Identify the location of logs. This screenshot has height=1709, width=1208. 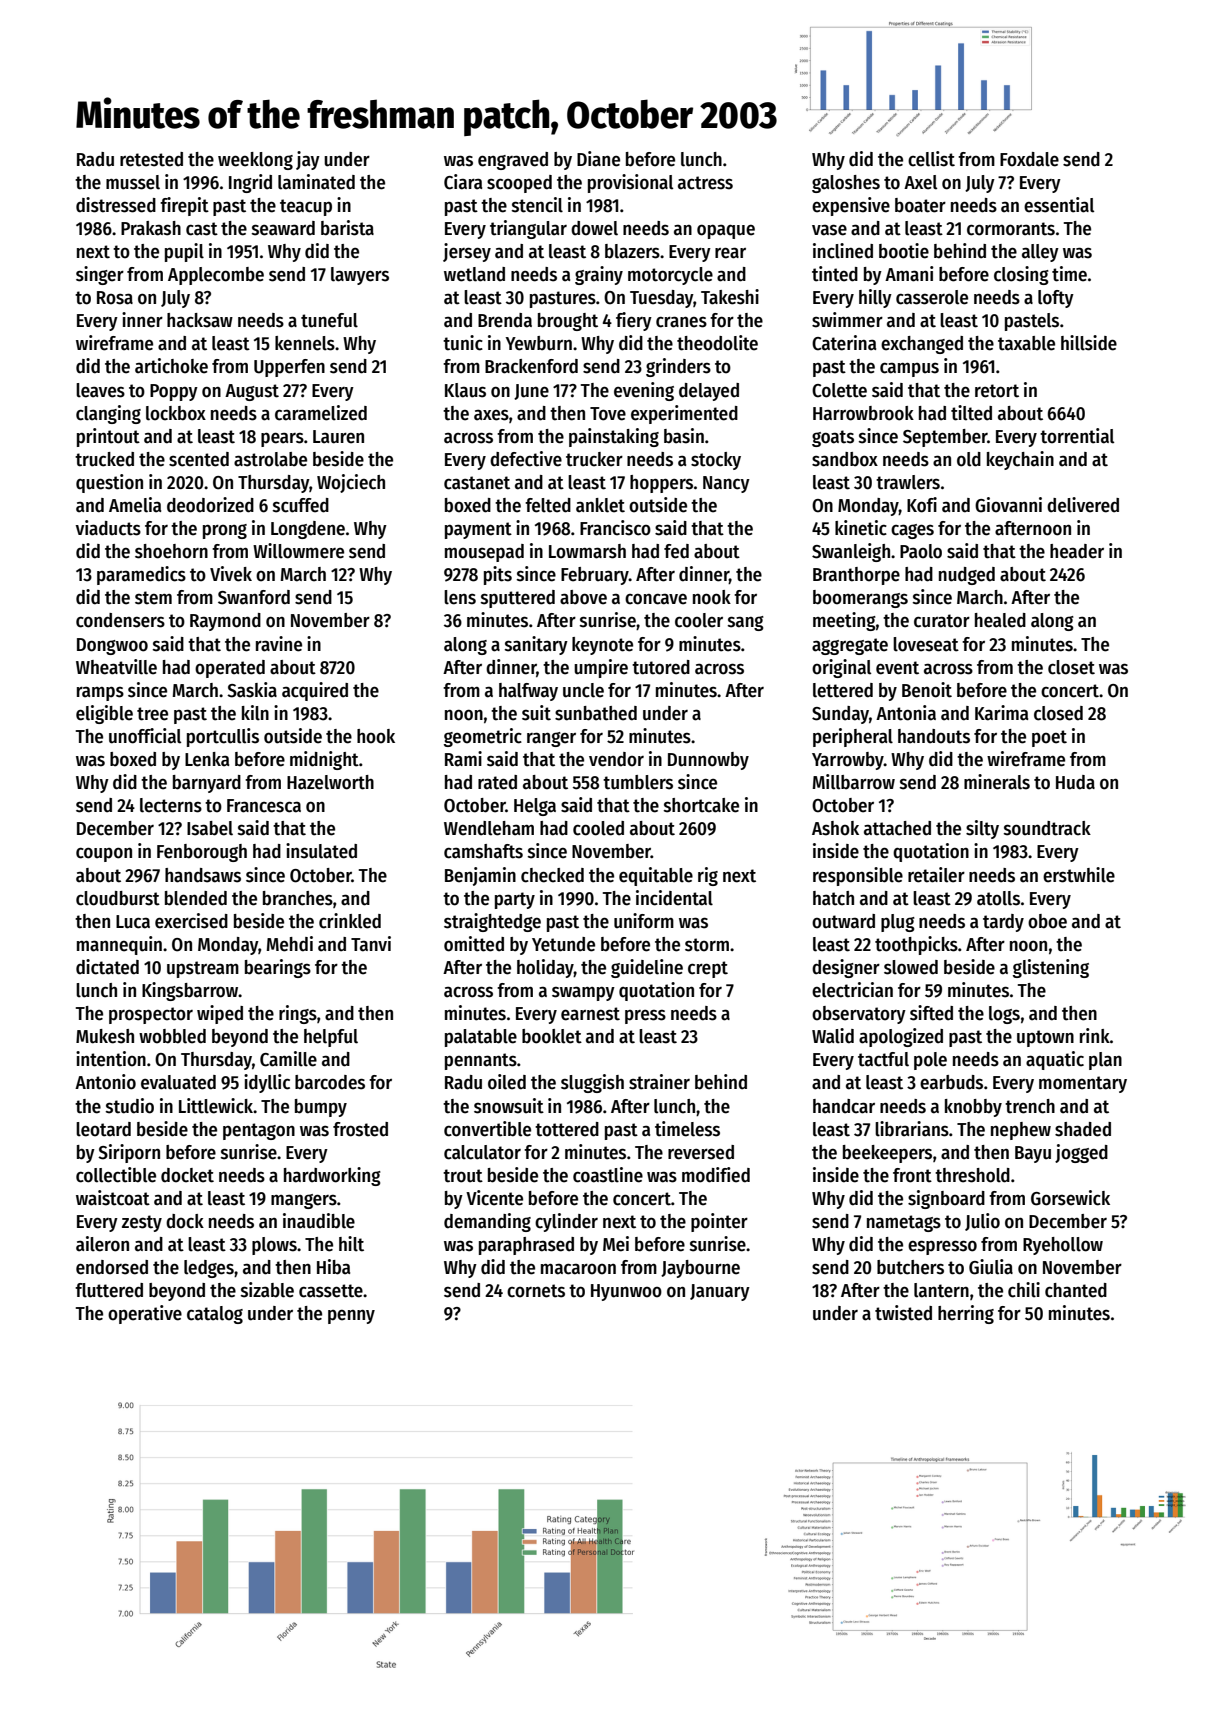
(1004, 1015).
